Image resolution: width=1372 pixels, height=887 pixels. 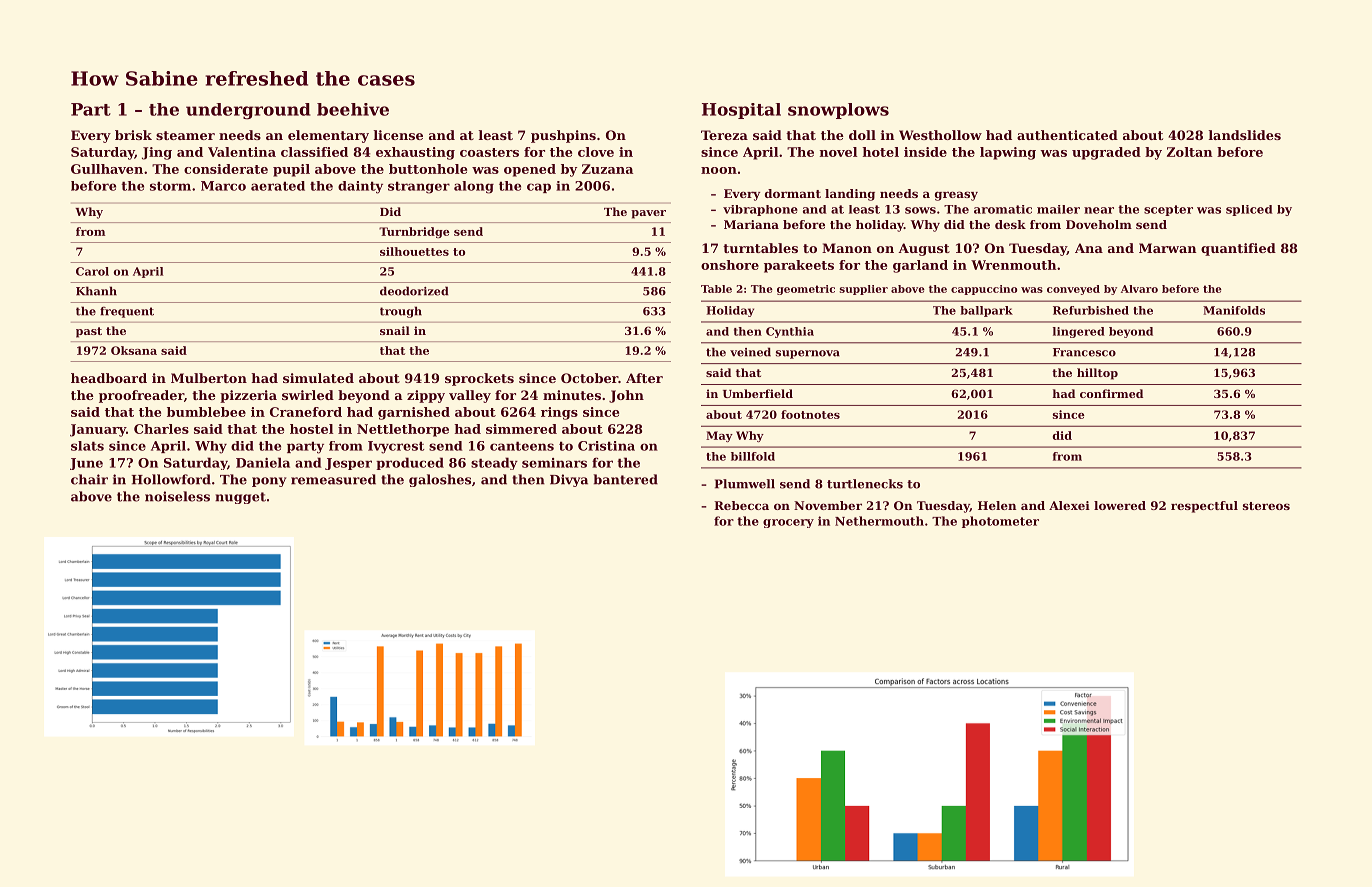 I want to click on trough, so click(x=401, y=312).
